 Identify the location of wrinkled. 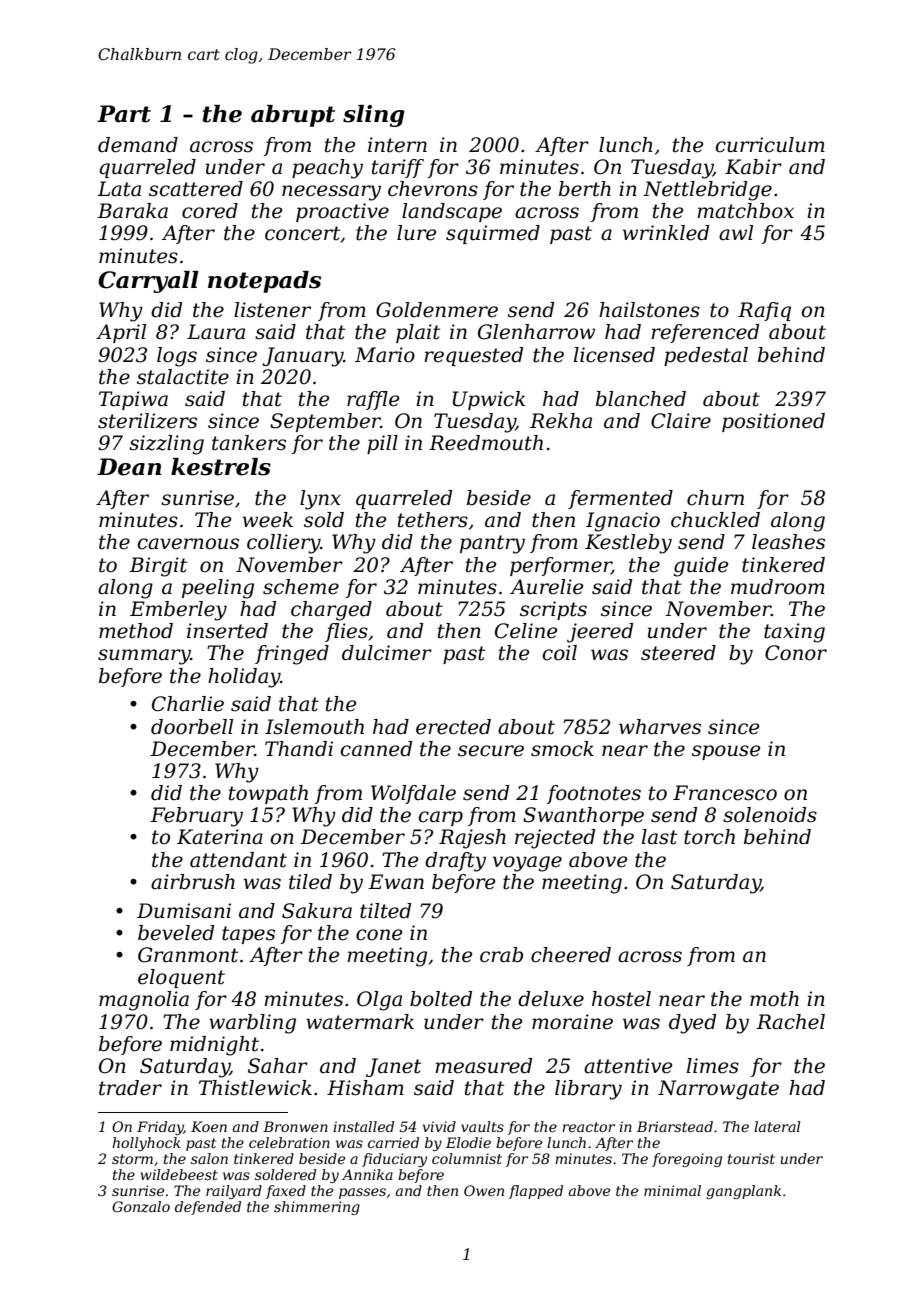
(666, 233).
